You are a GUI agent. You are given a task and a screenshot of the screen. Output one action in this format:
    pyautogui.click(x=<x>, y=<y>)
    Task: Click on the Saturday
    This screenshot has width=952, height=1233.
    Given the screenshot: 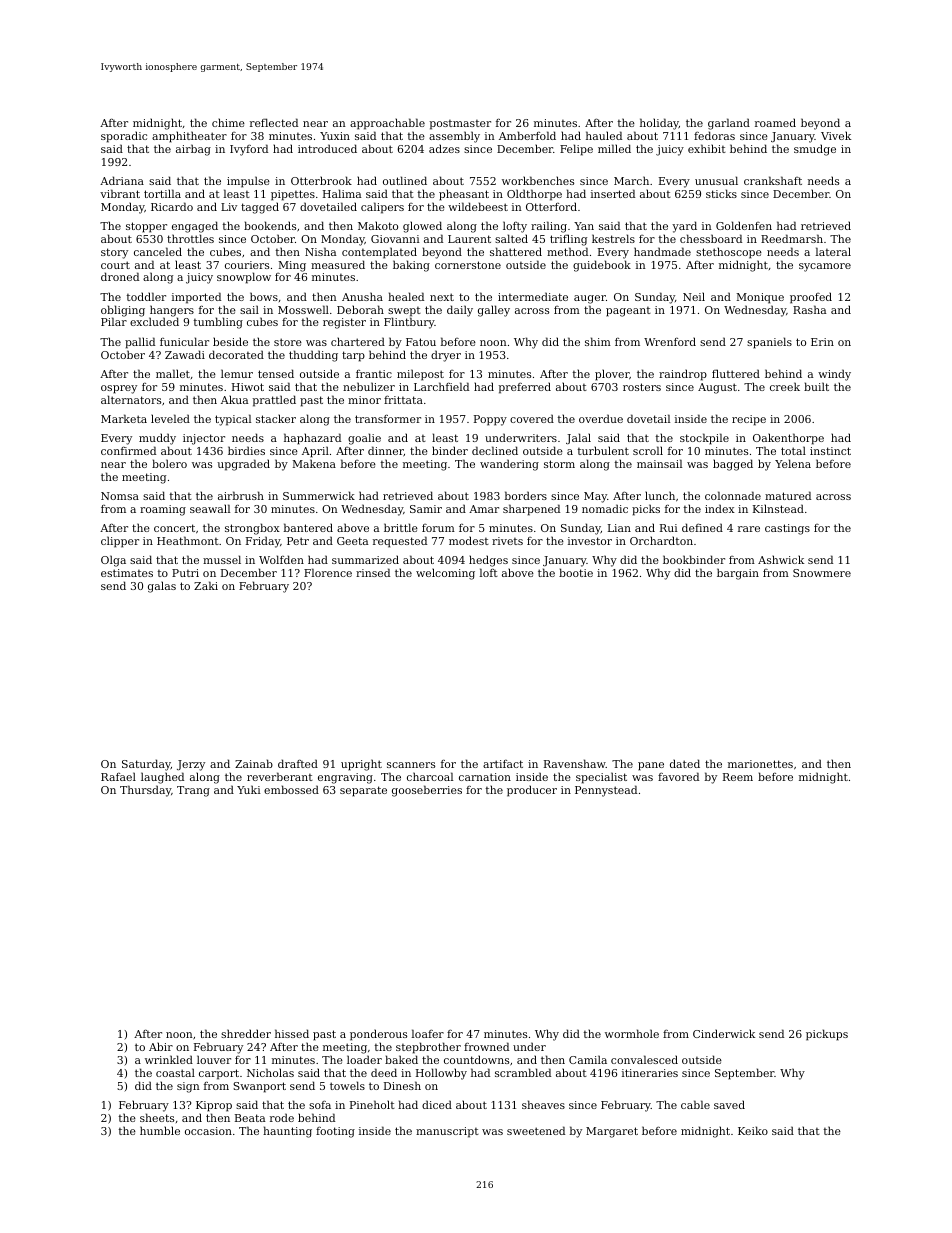 What is the action you would take?
    pyautogui.click(x=146, y=765)
